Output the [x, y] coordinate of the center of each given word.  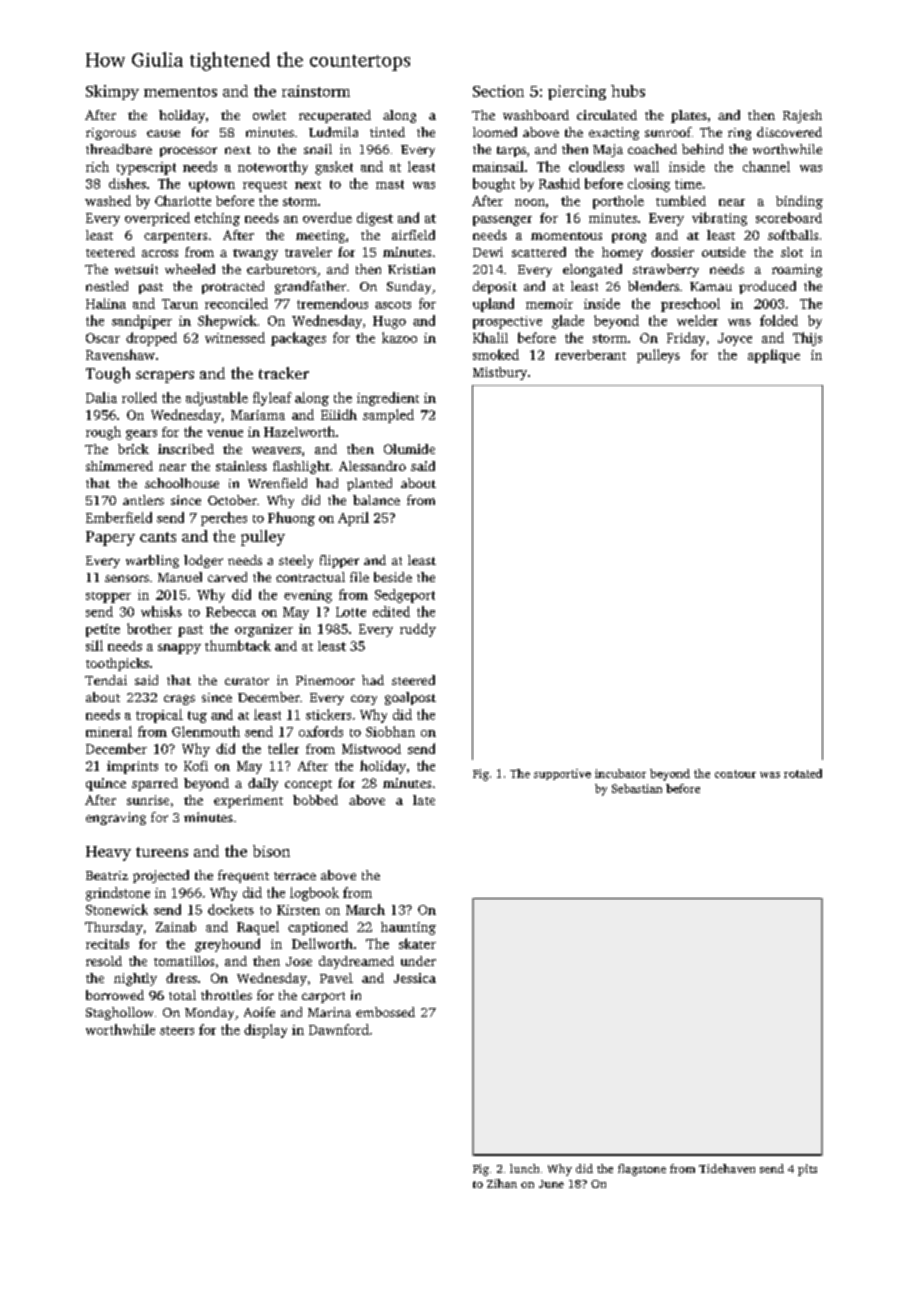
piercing [577, 92]
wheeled [190, 269]
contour [735, 774]
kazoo [399, 337]
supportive [562, 774]
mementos [180, 92]
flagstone [642, 1170]
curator [247, 681]
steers [177, 1030]
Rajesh [802, 116]
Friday [686, 339]
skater [417, 943]
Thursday [114, 928]
